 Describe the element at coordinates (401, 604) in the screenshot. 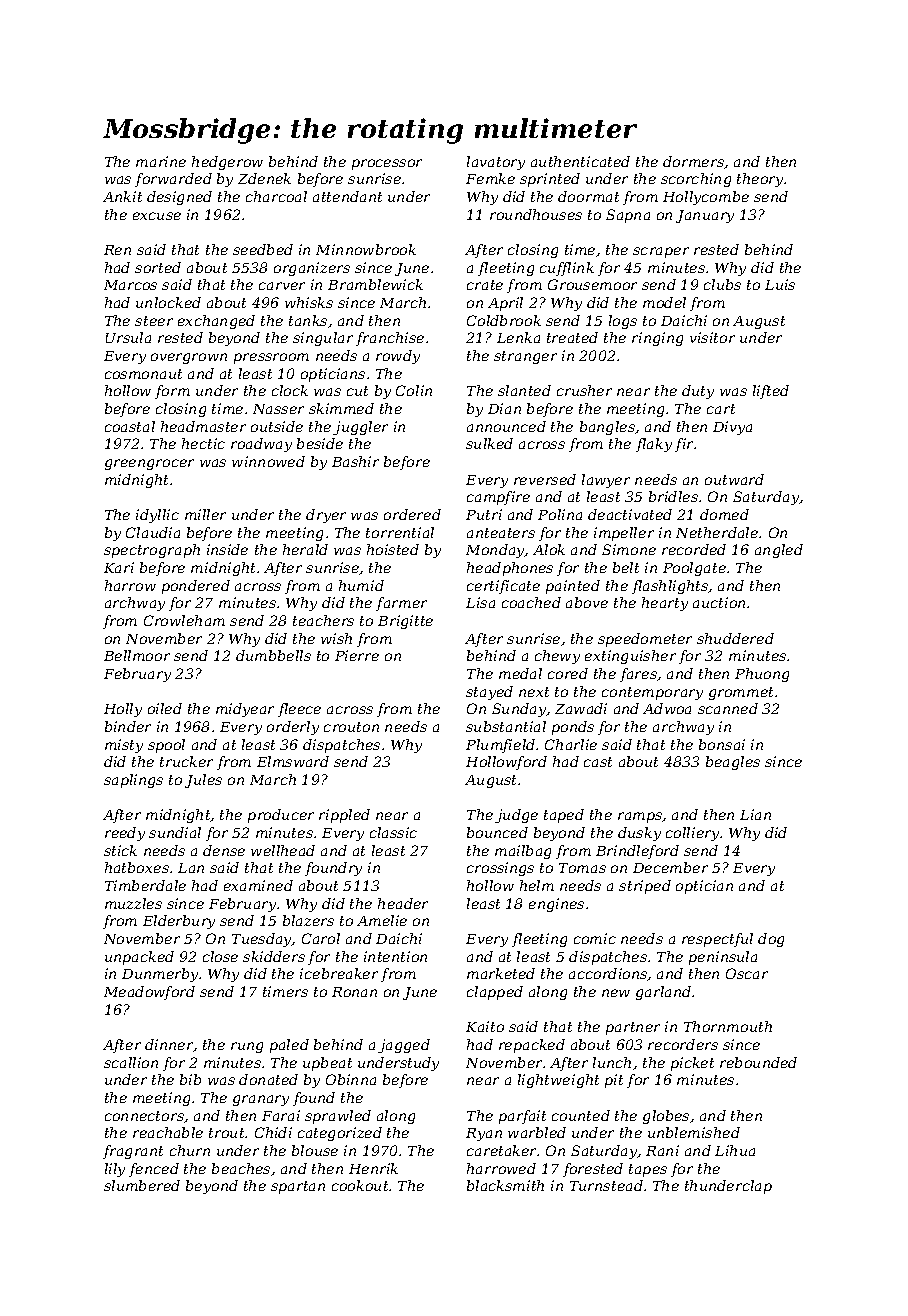

I see `farmer` at that location.
